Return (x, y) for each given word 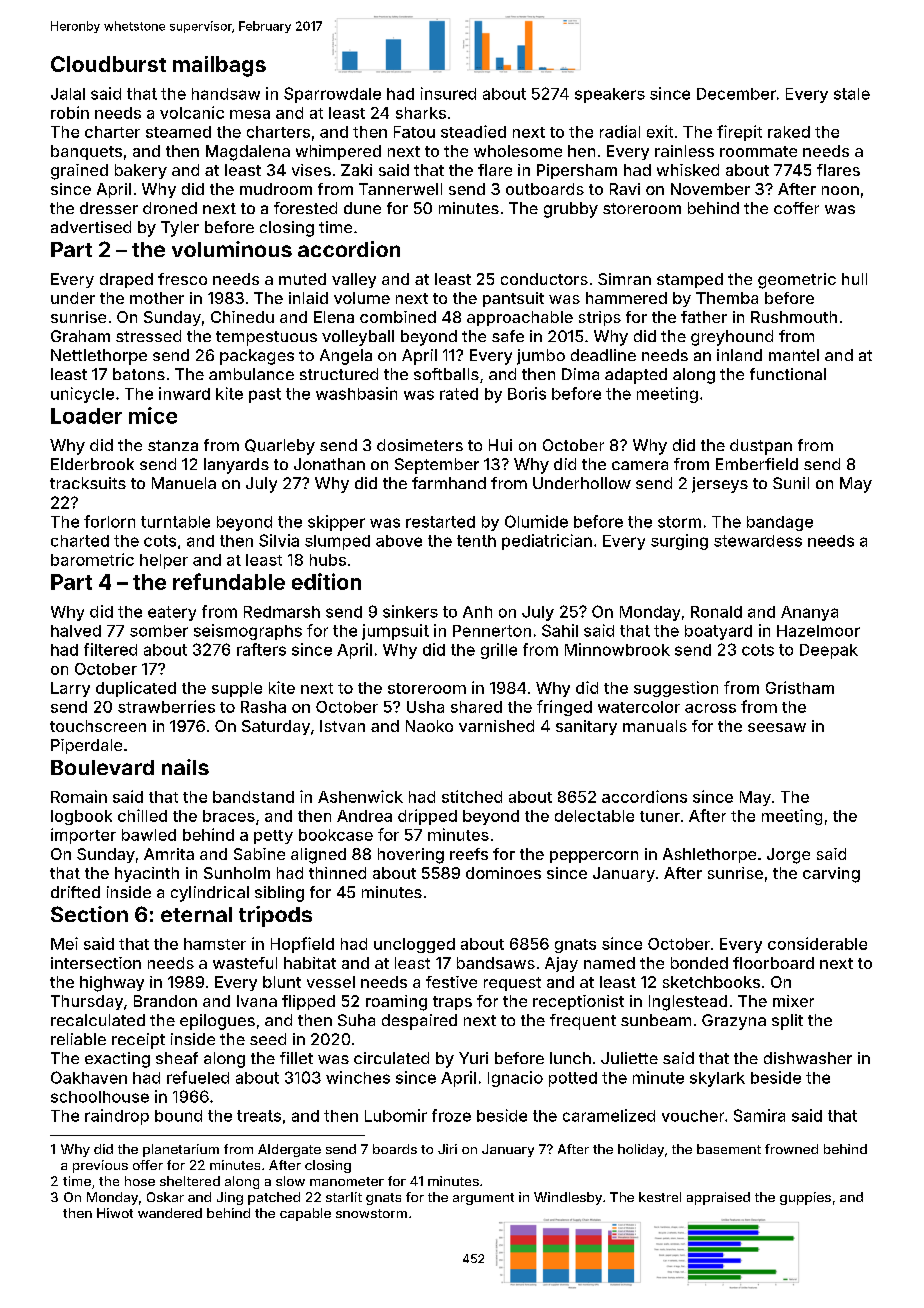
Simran (624, 279)
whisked (688, 170)
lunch (570, 1058)
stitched (472, 796)
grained (79, 172)
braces (229, 816)
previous (100, 1166)
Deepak (829, 651)
